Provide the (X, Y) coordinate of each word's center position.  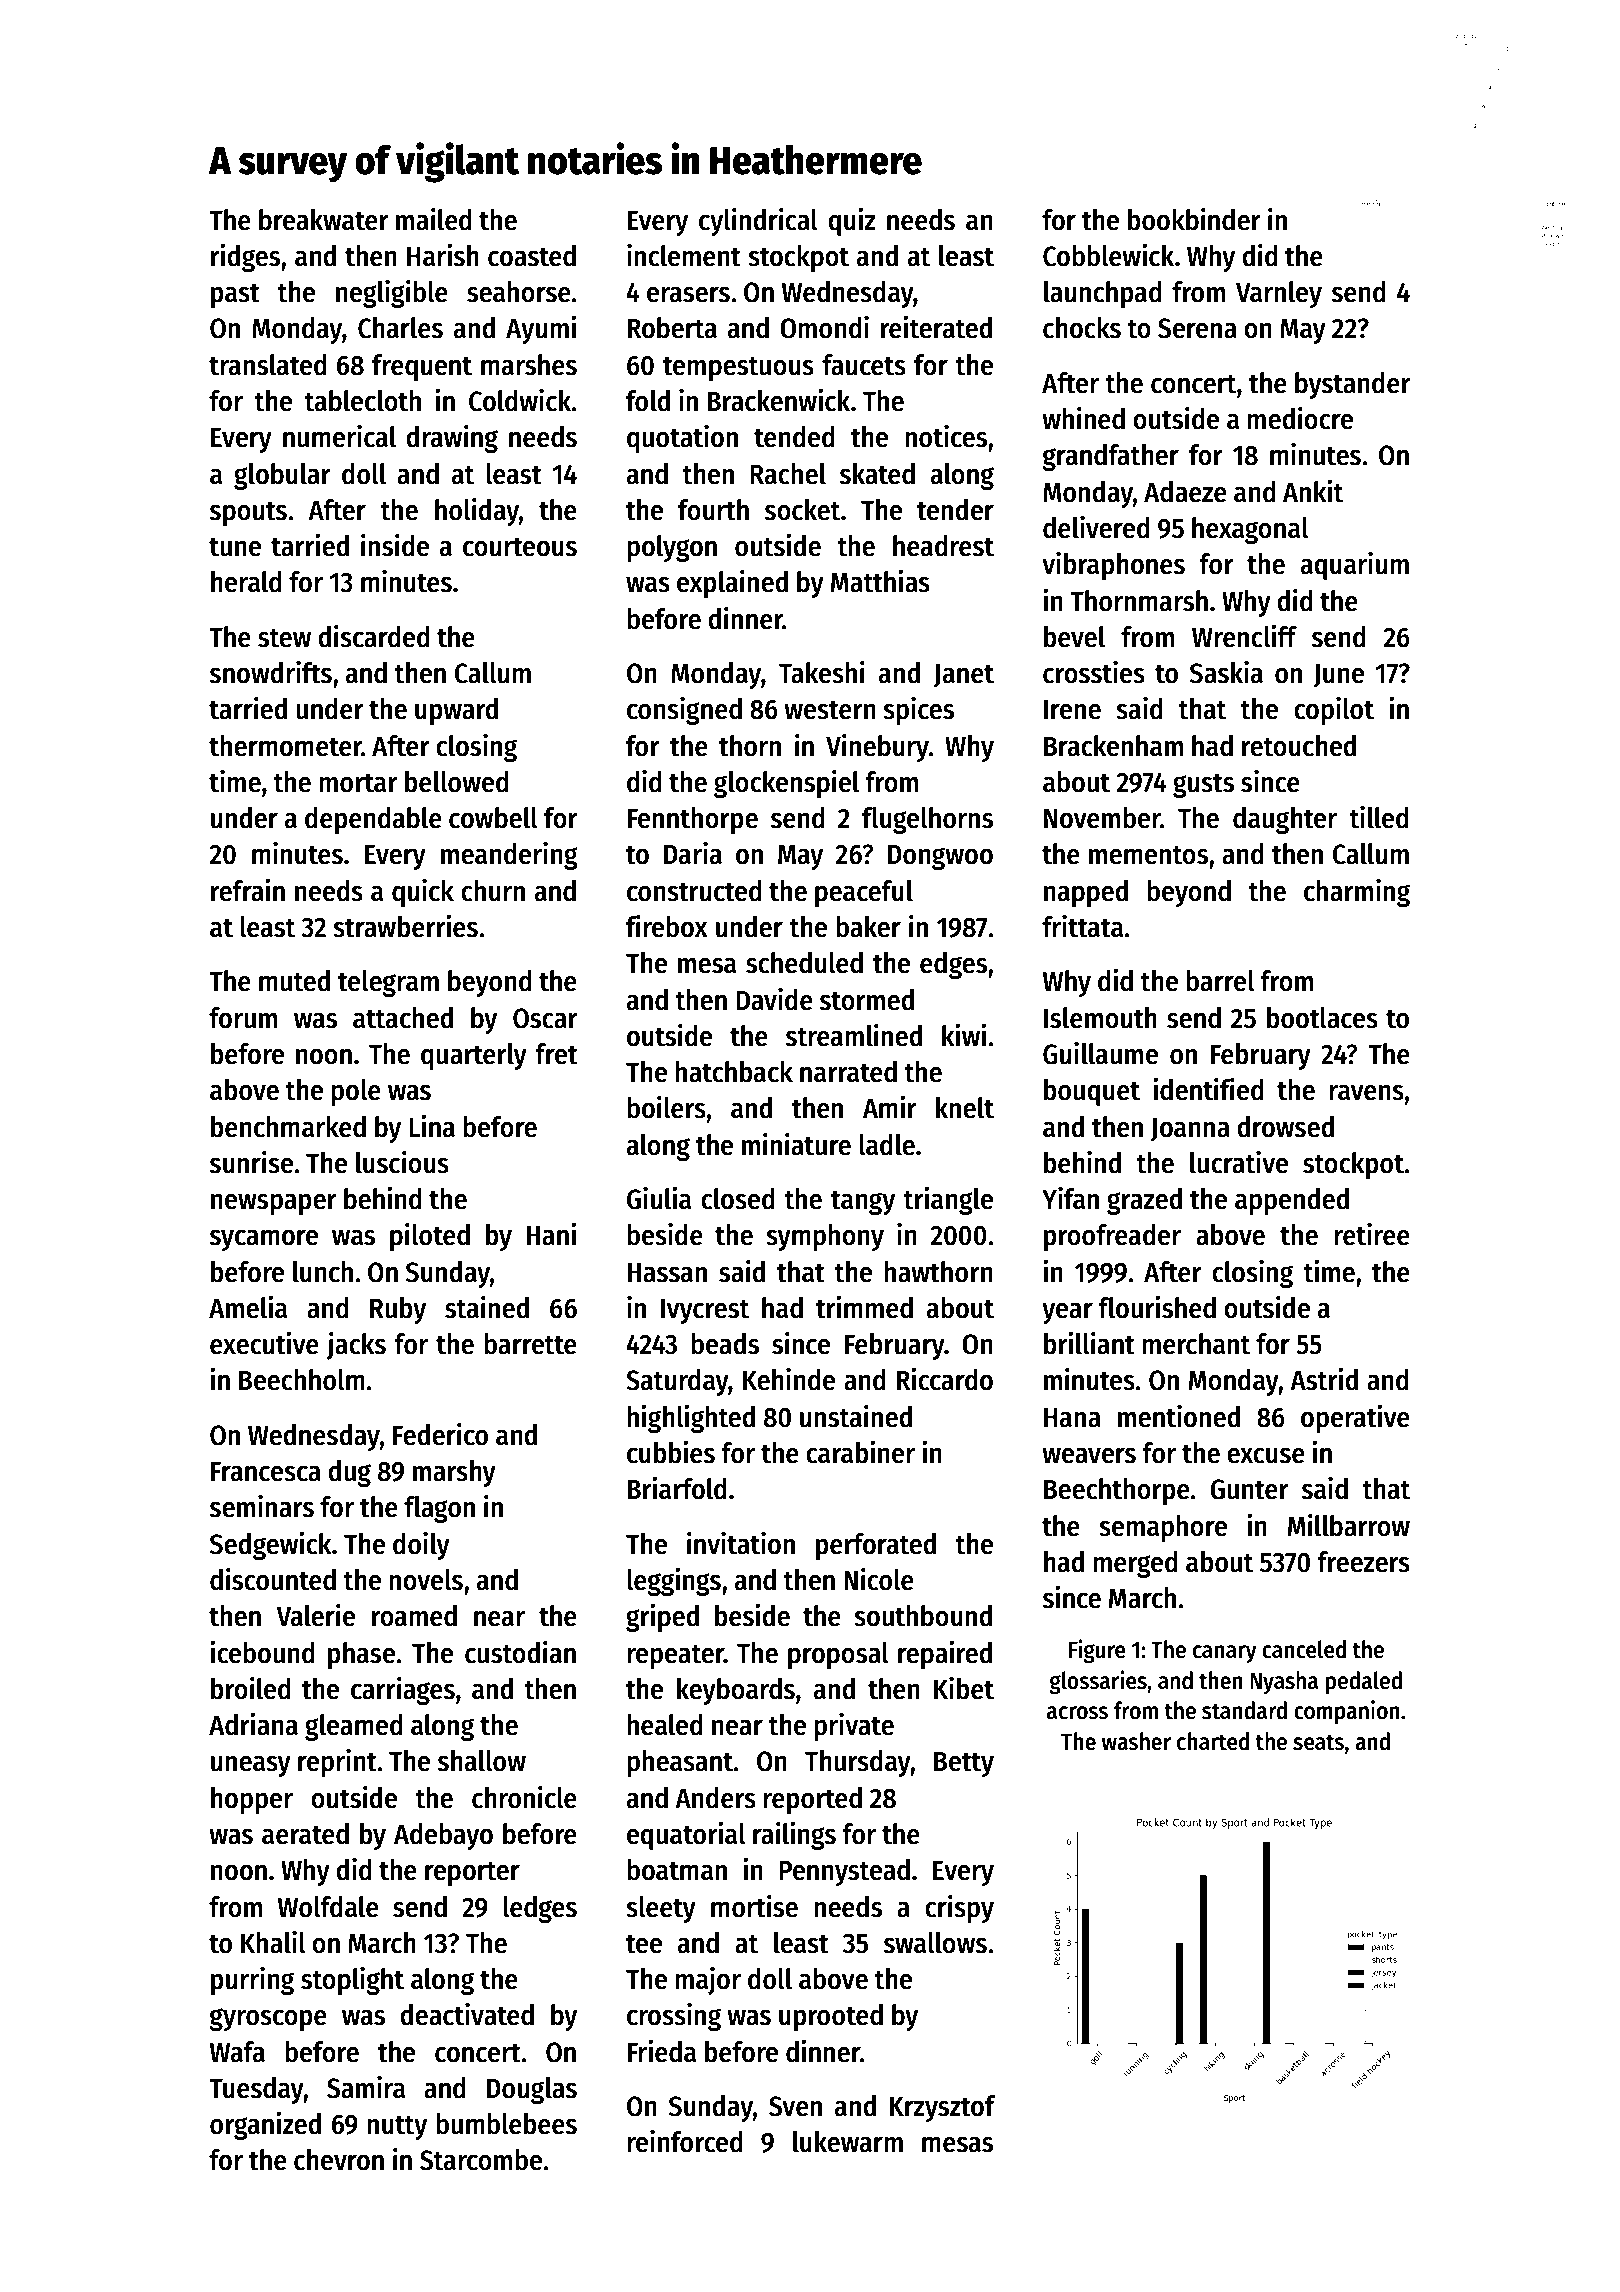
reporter (472, 1873)
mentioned (1179, 1416)
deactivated (467, 2014)
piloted (430, 1237)
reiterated (936, 327)
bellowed (457, 782)
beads (725, 1344)
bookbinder (1194, 219)
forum (243, 1018)
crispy (959, 1909)
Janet (964, 675)
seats (1318, 1742)
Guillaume (1100, 1053)
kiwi (964, 1035)
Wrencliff (1244, 636)
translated (268, 365)
